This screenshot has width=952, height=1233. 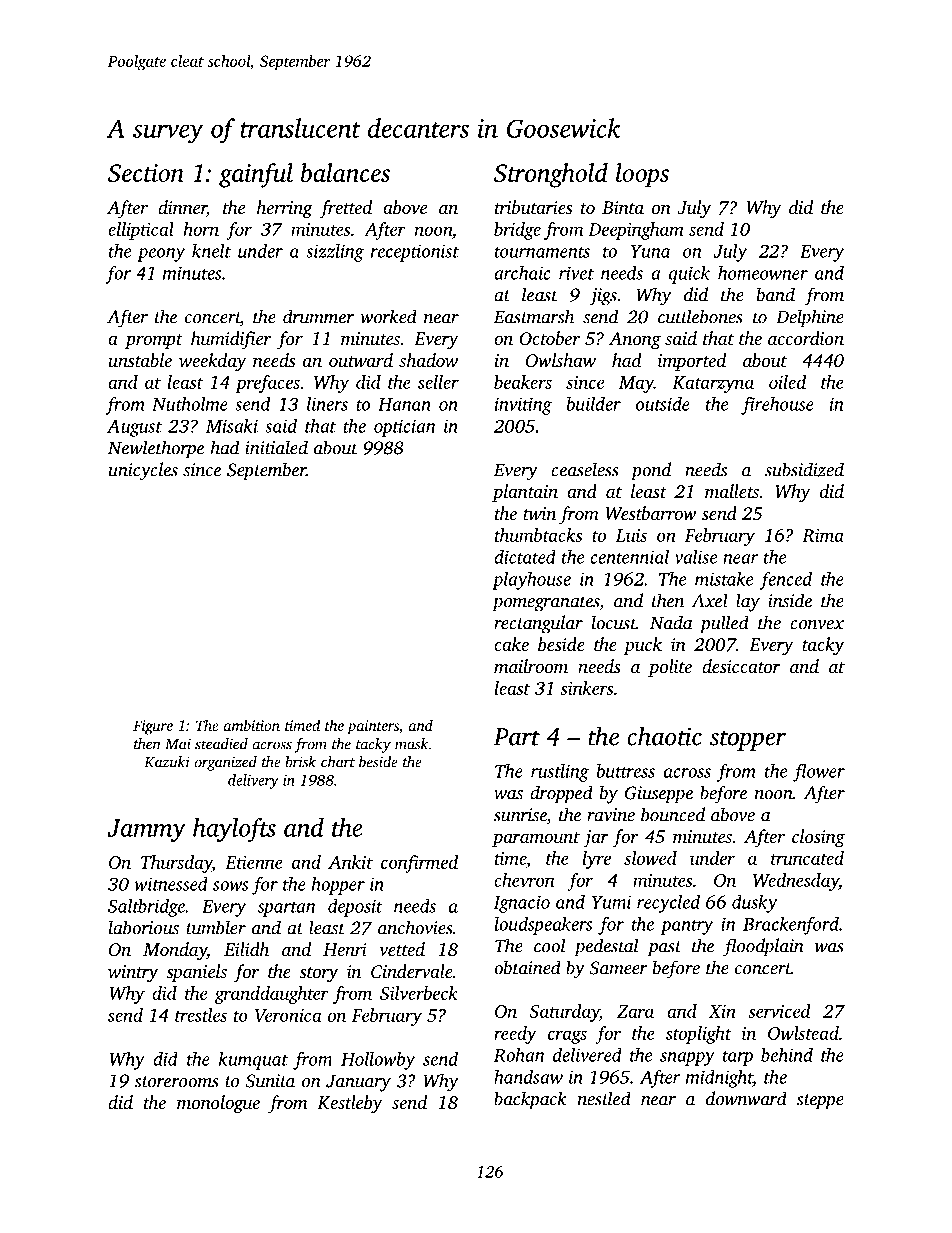 What do you see at coordinates (546, 604) in the screenshot?
I see `pomegranates` at bounding box center [546, 604].
